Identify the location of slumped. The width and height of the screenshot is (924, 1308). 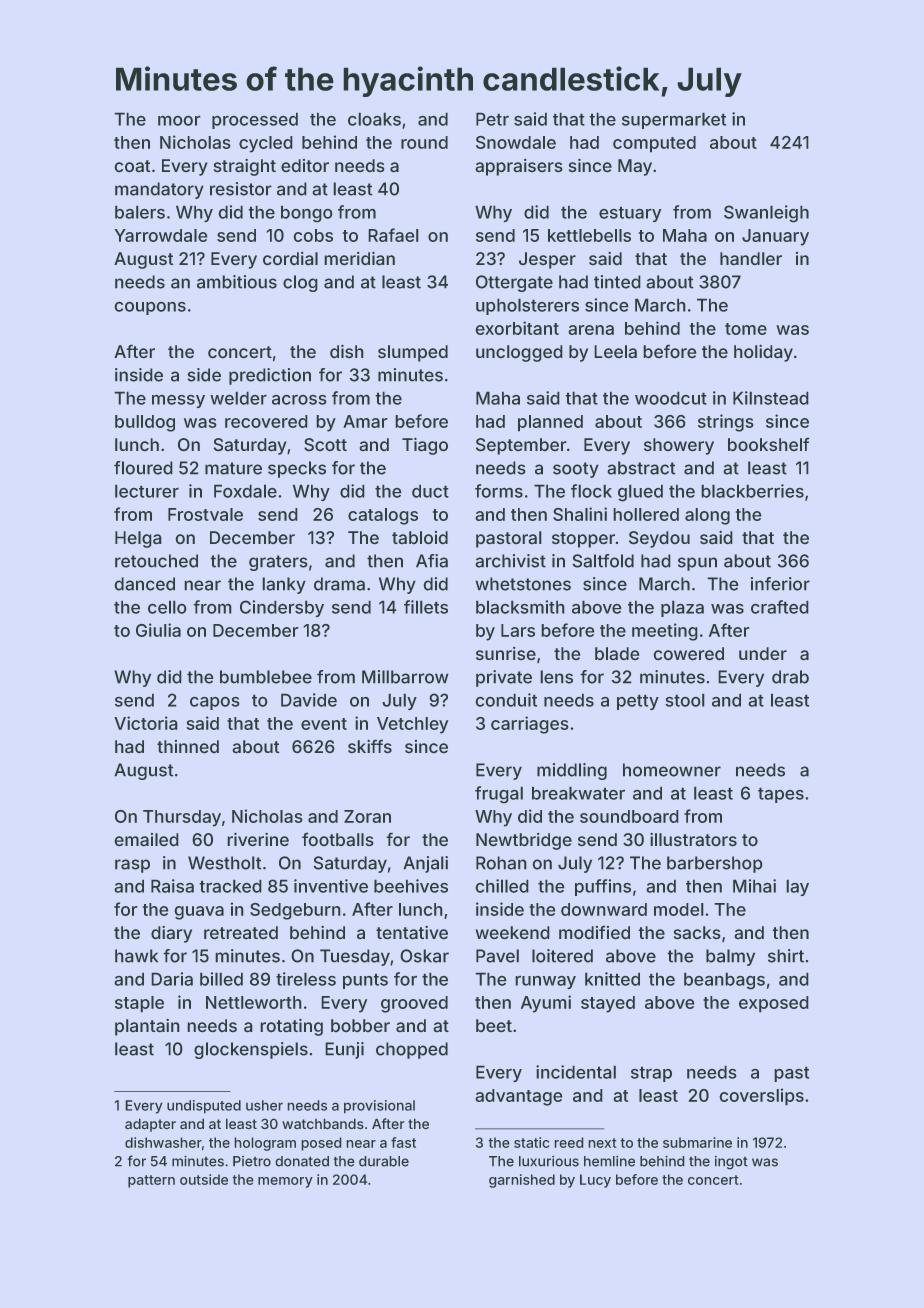
(413, 353).
